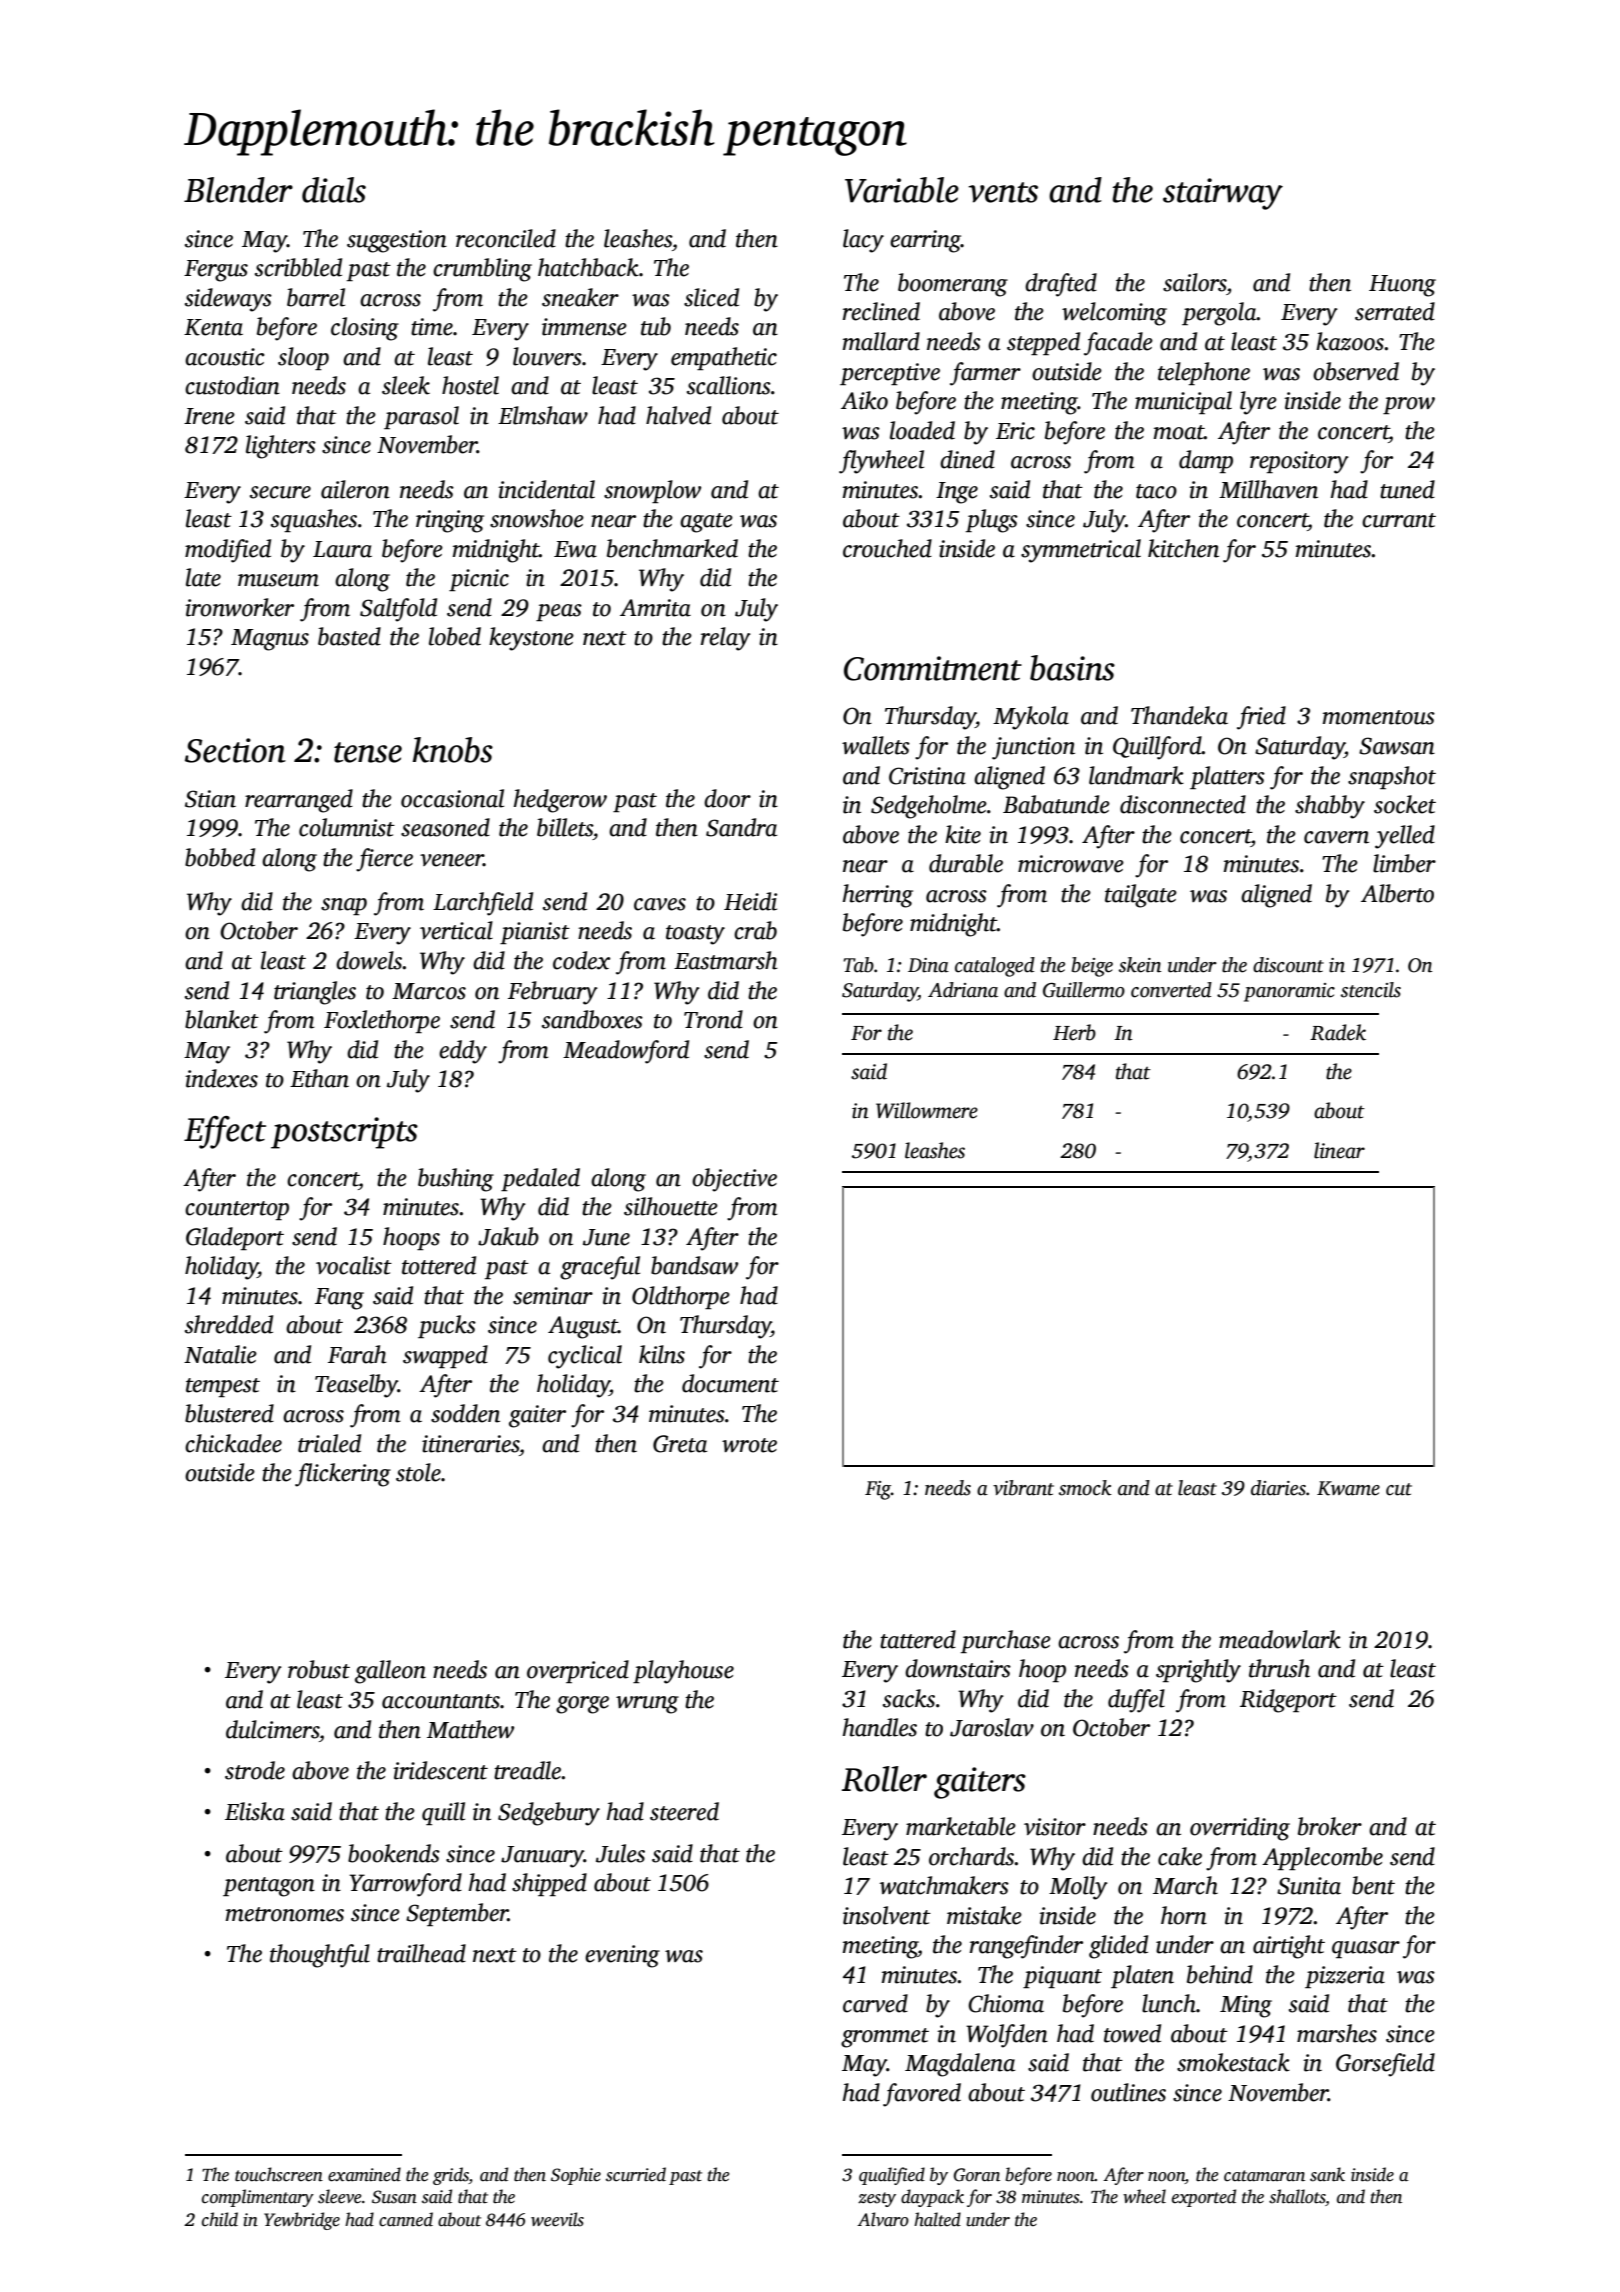 This screenshot has width=1620, height=2292. I want to click on stairway, so click(1223, 194).
